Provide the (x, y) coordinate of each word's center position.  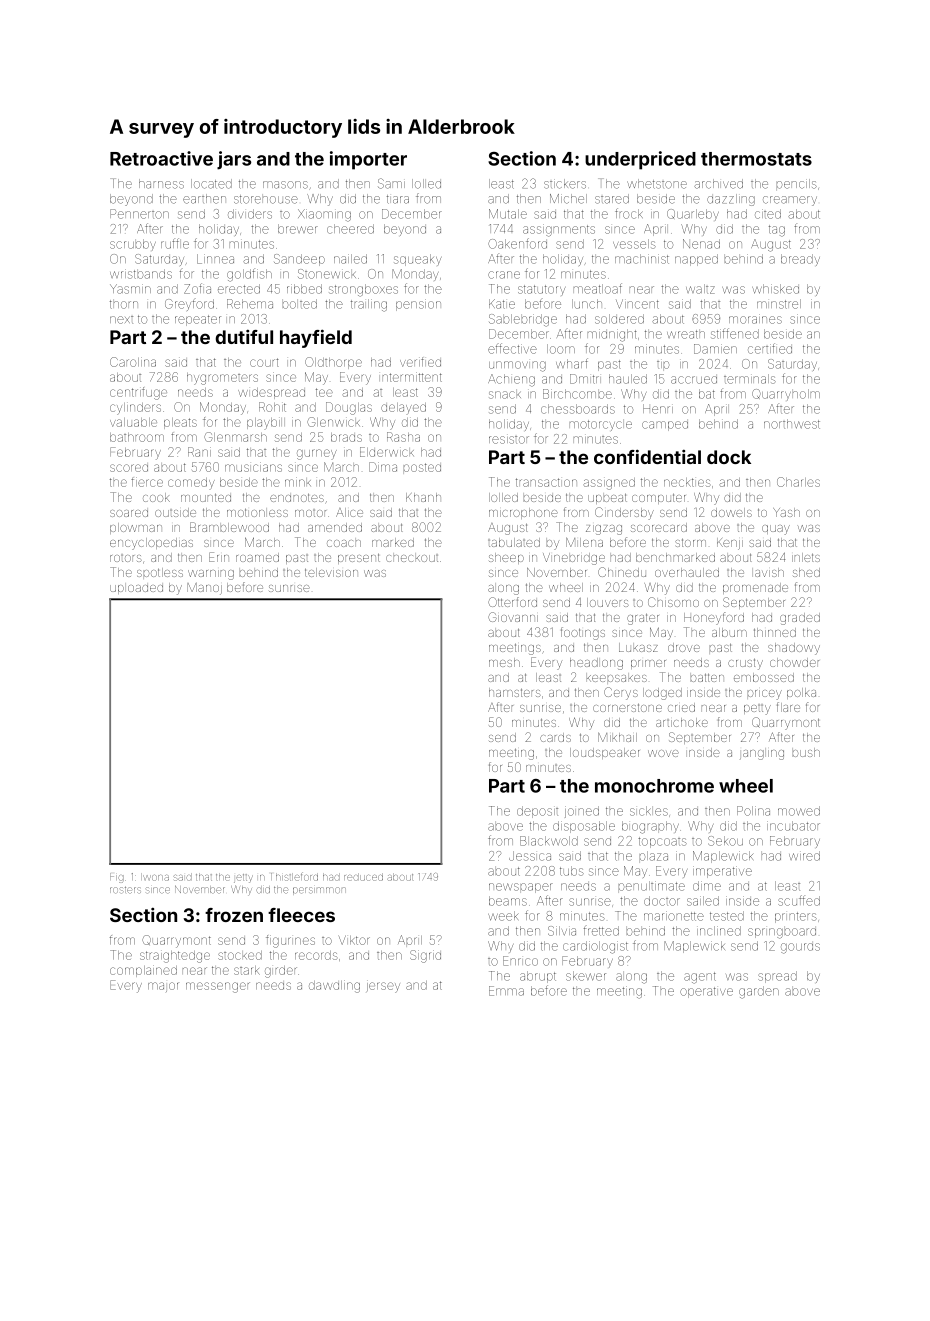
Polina (753, 811)
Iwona (156, 878)
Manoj (204, 589)
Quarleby (693, 215)
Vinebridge (574, 559)
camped (665, 426)
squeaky (417, 260)
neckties (687, 482)
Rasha (403, 437)
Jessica (530, 856)
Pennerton (139, 214)
